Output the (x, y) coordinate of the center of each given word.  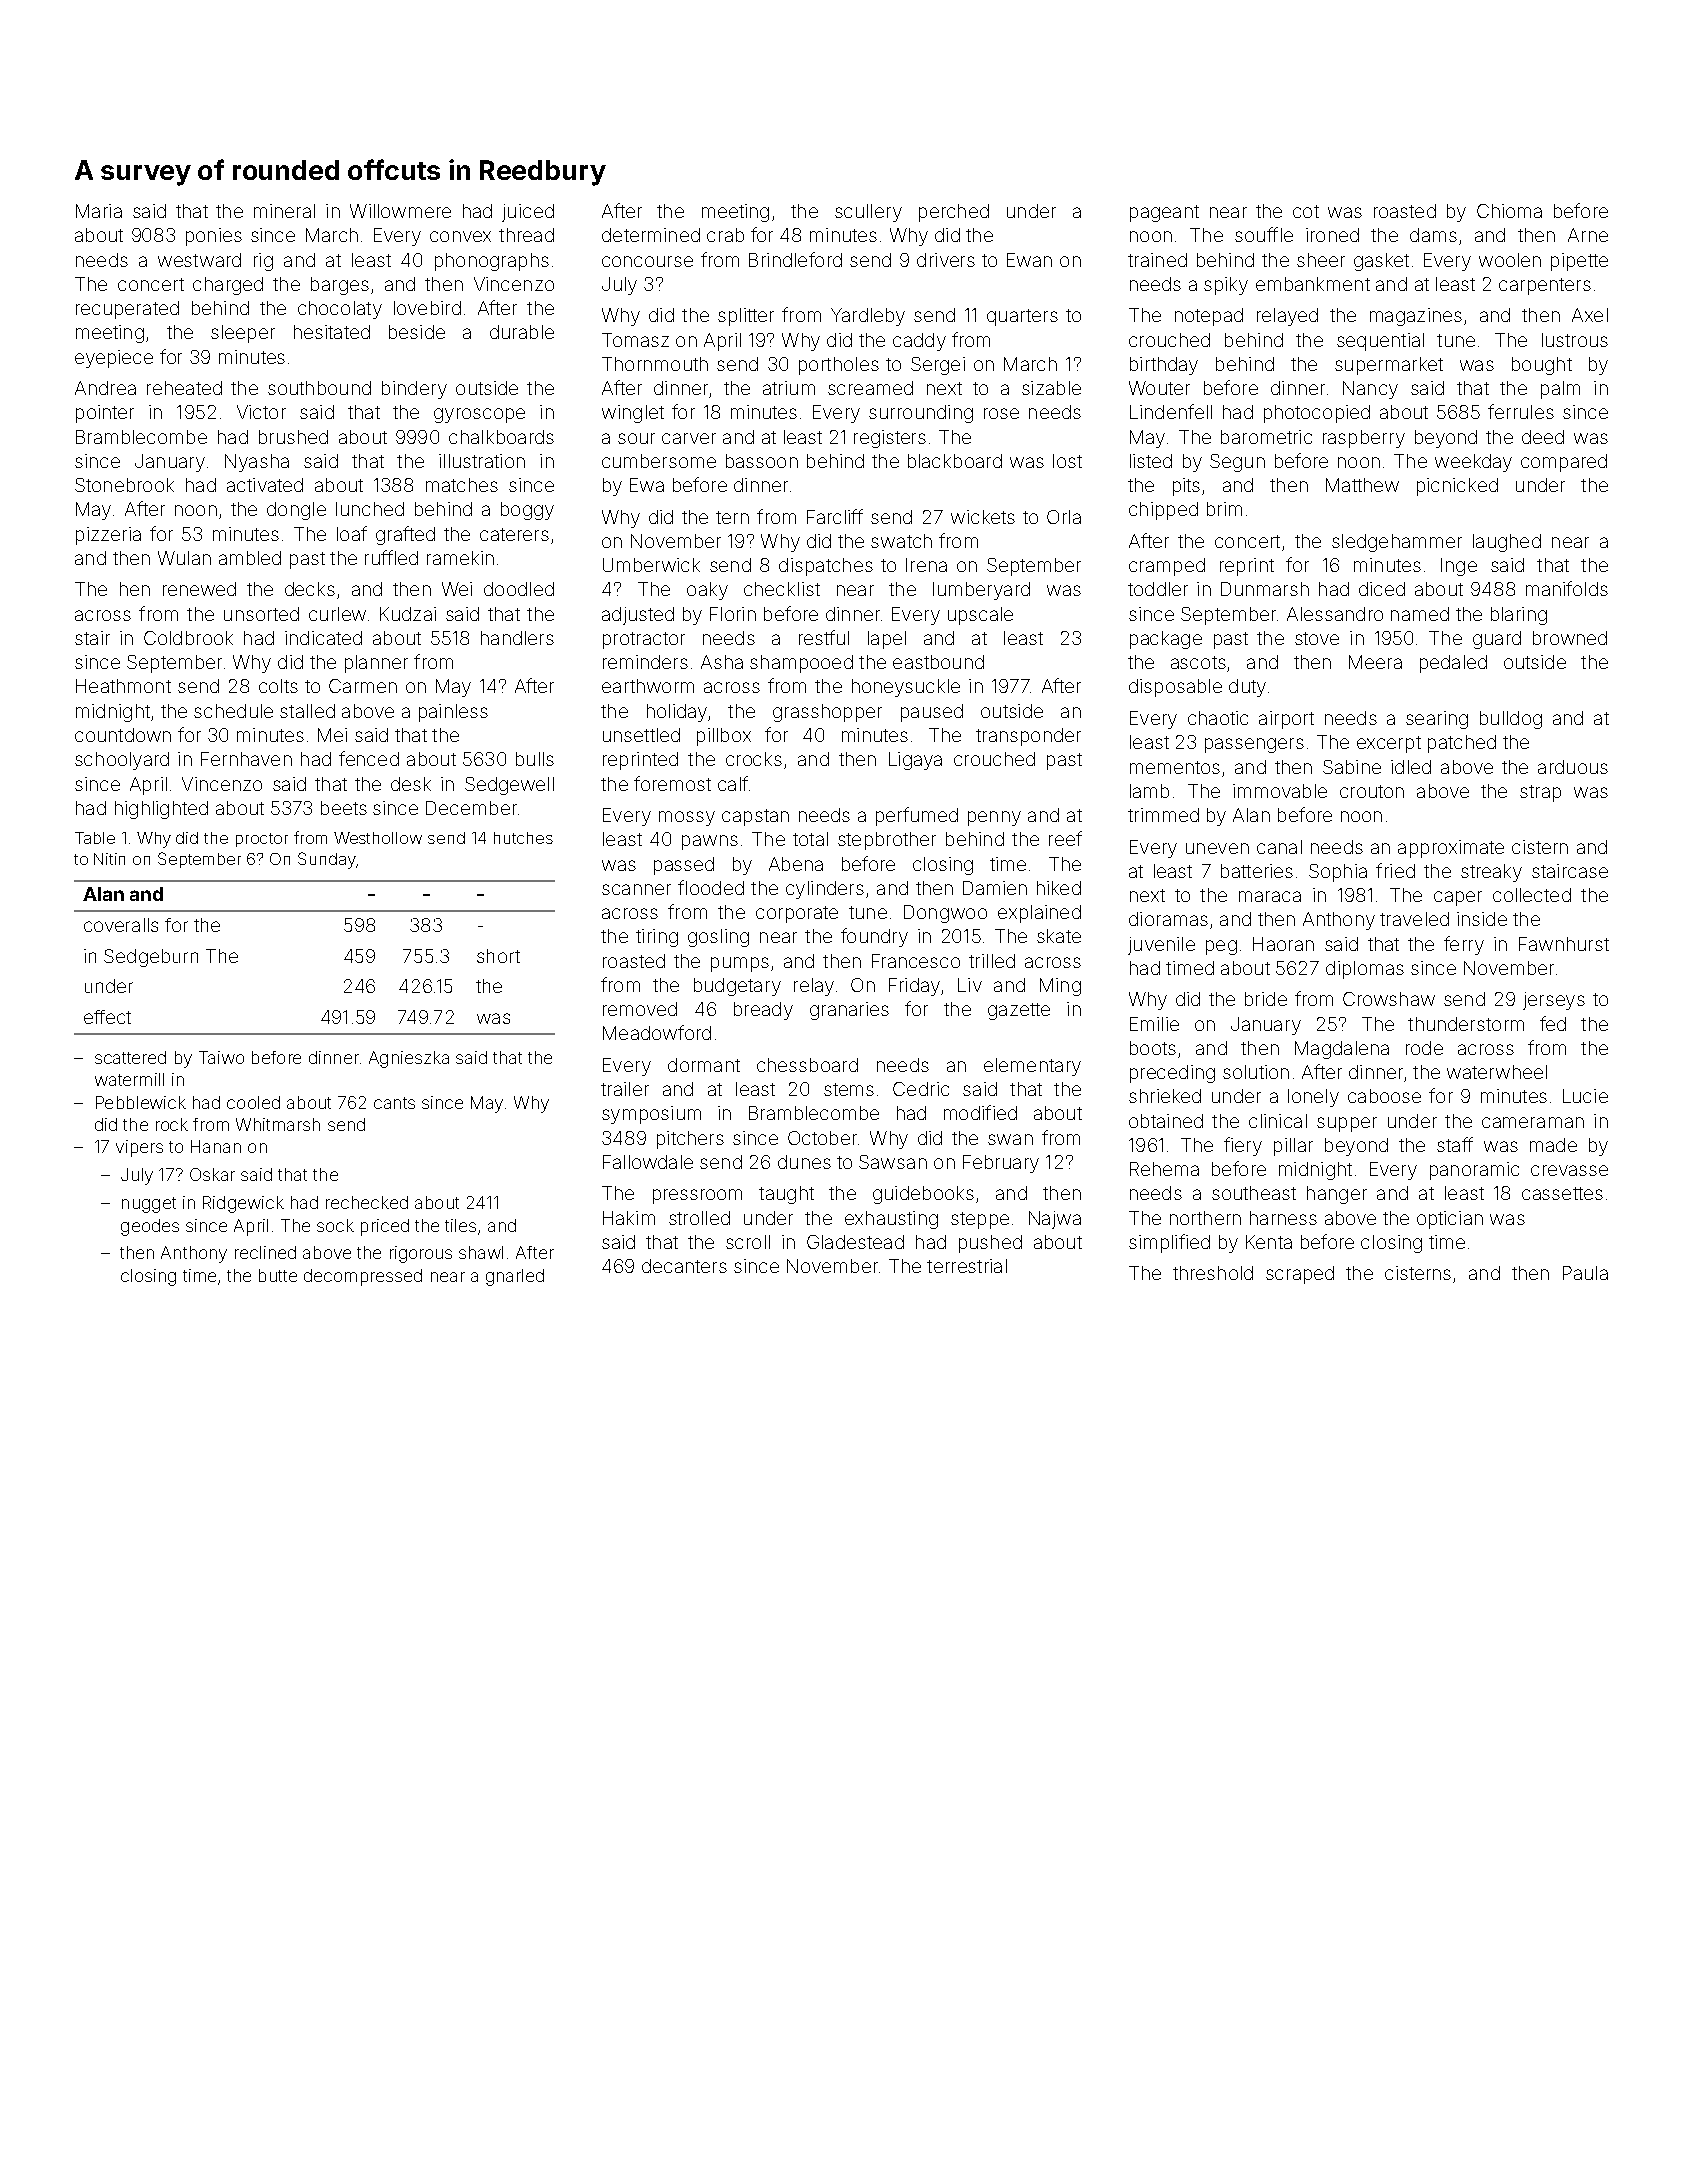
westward (199, 260)
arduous (1573, 767)
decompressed (363, 1277)
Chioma (1509, 211)
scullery (868, 213)
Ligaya (915, 761)
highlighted (161, 810)
